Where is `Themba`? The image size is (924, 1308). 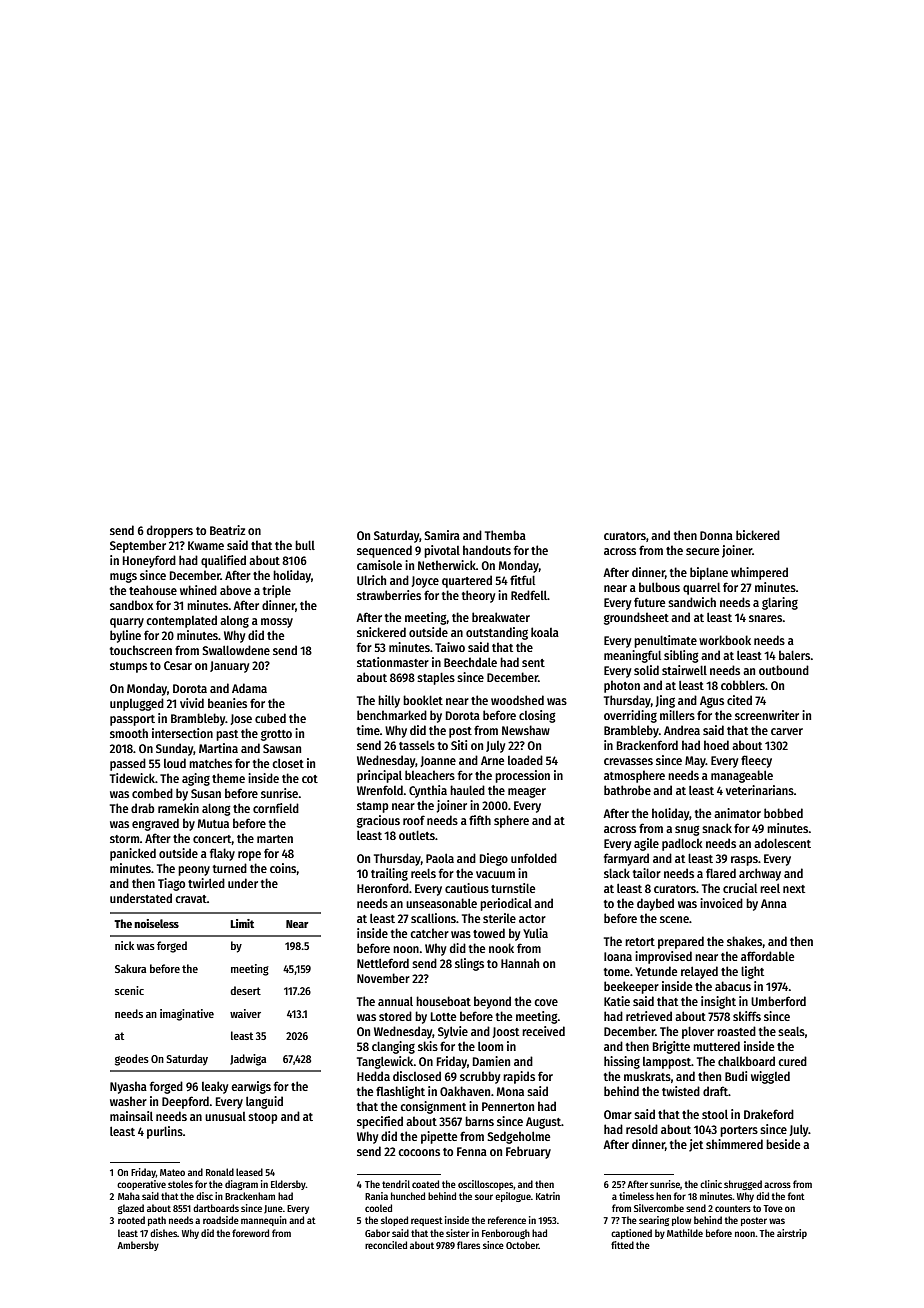 Themba is located at coordinates (505, 535).
